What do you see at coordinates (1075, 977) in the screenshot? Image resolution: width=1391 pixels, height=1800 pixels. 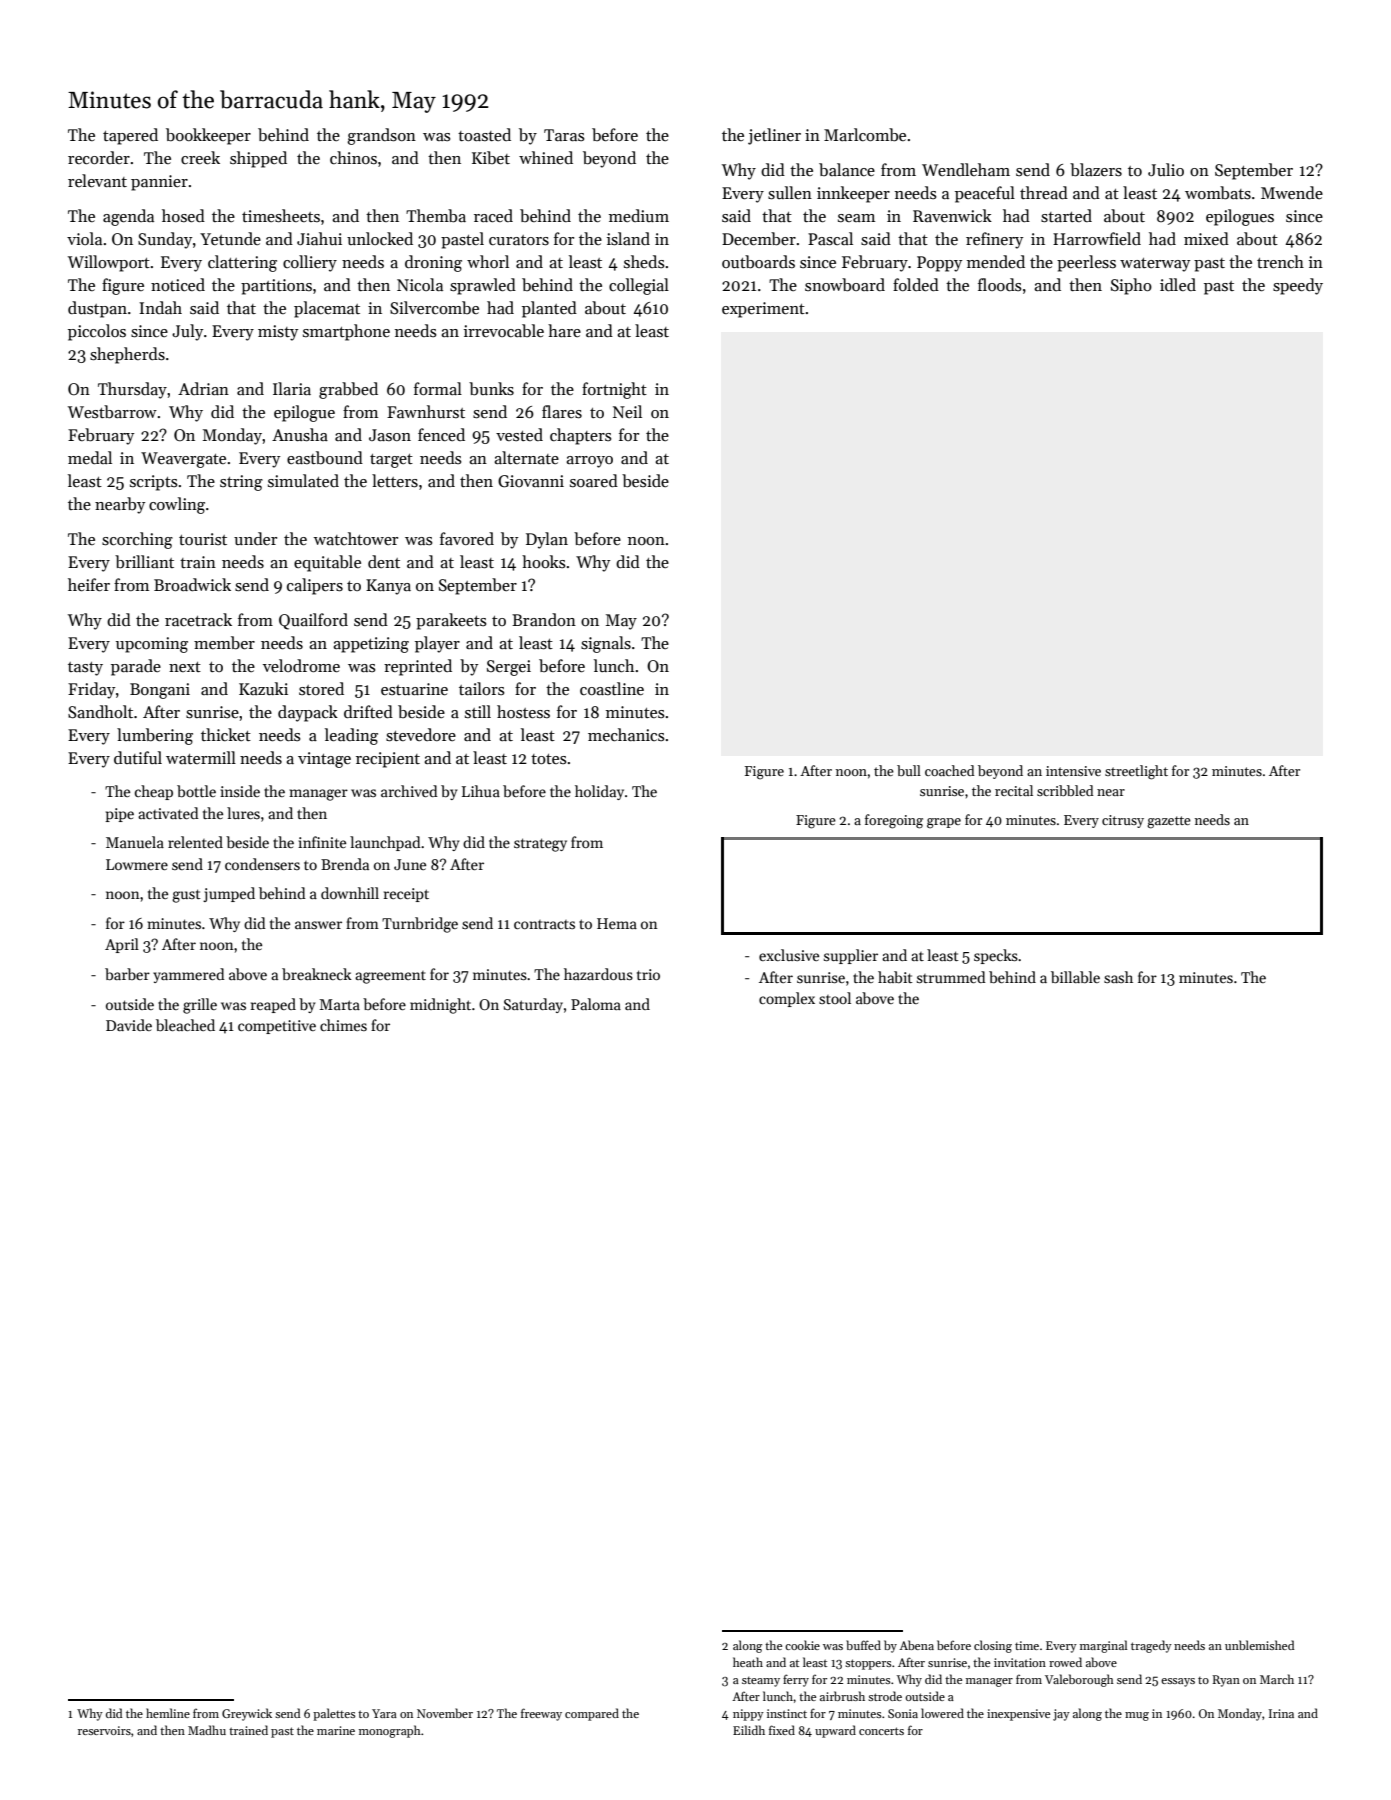 I see `billable` at bounding box center [1075, 977].
